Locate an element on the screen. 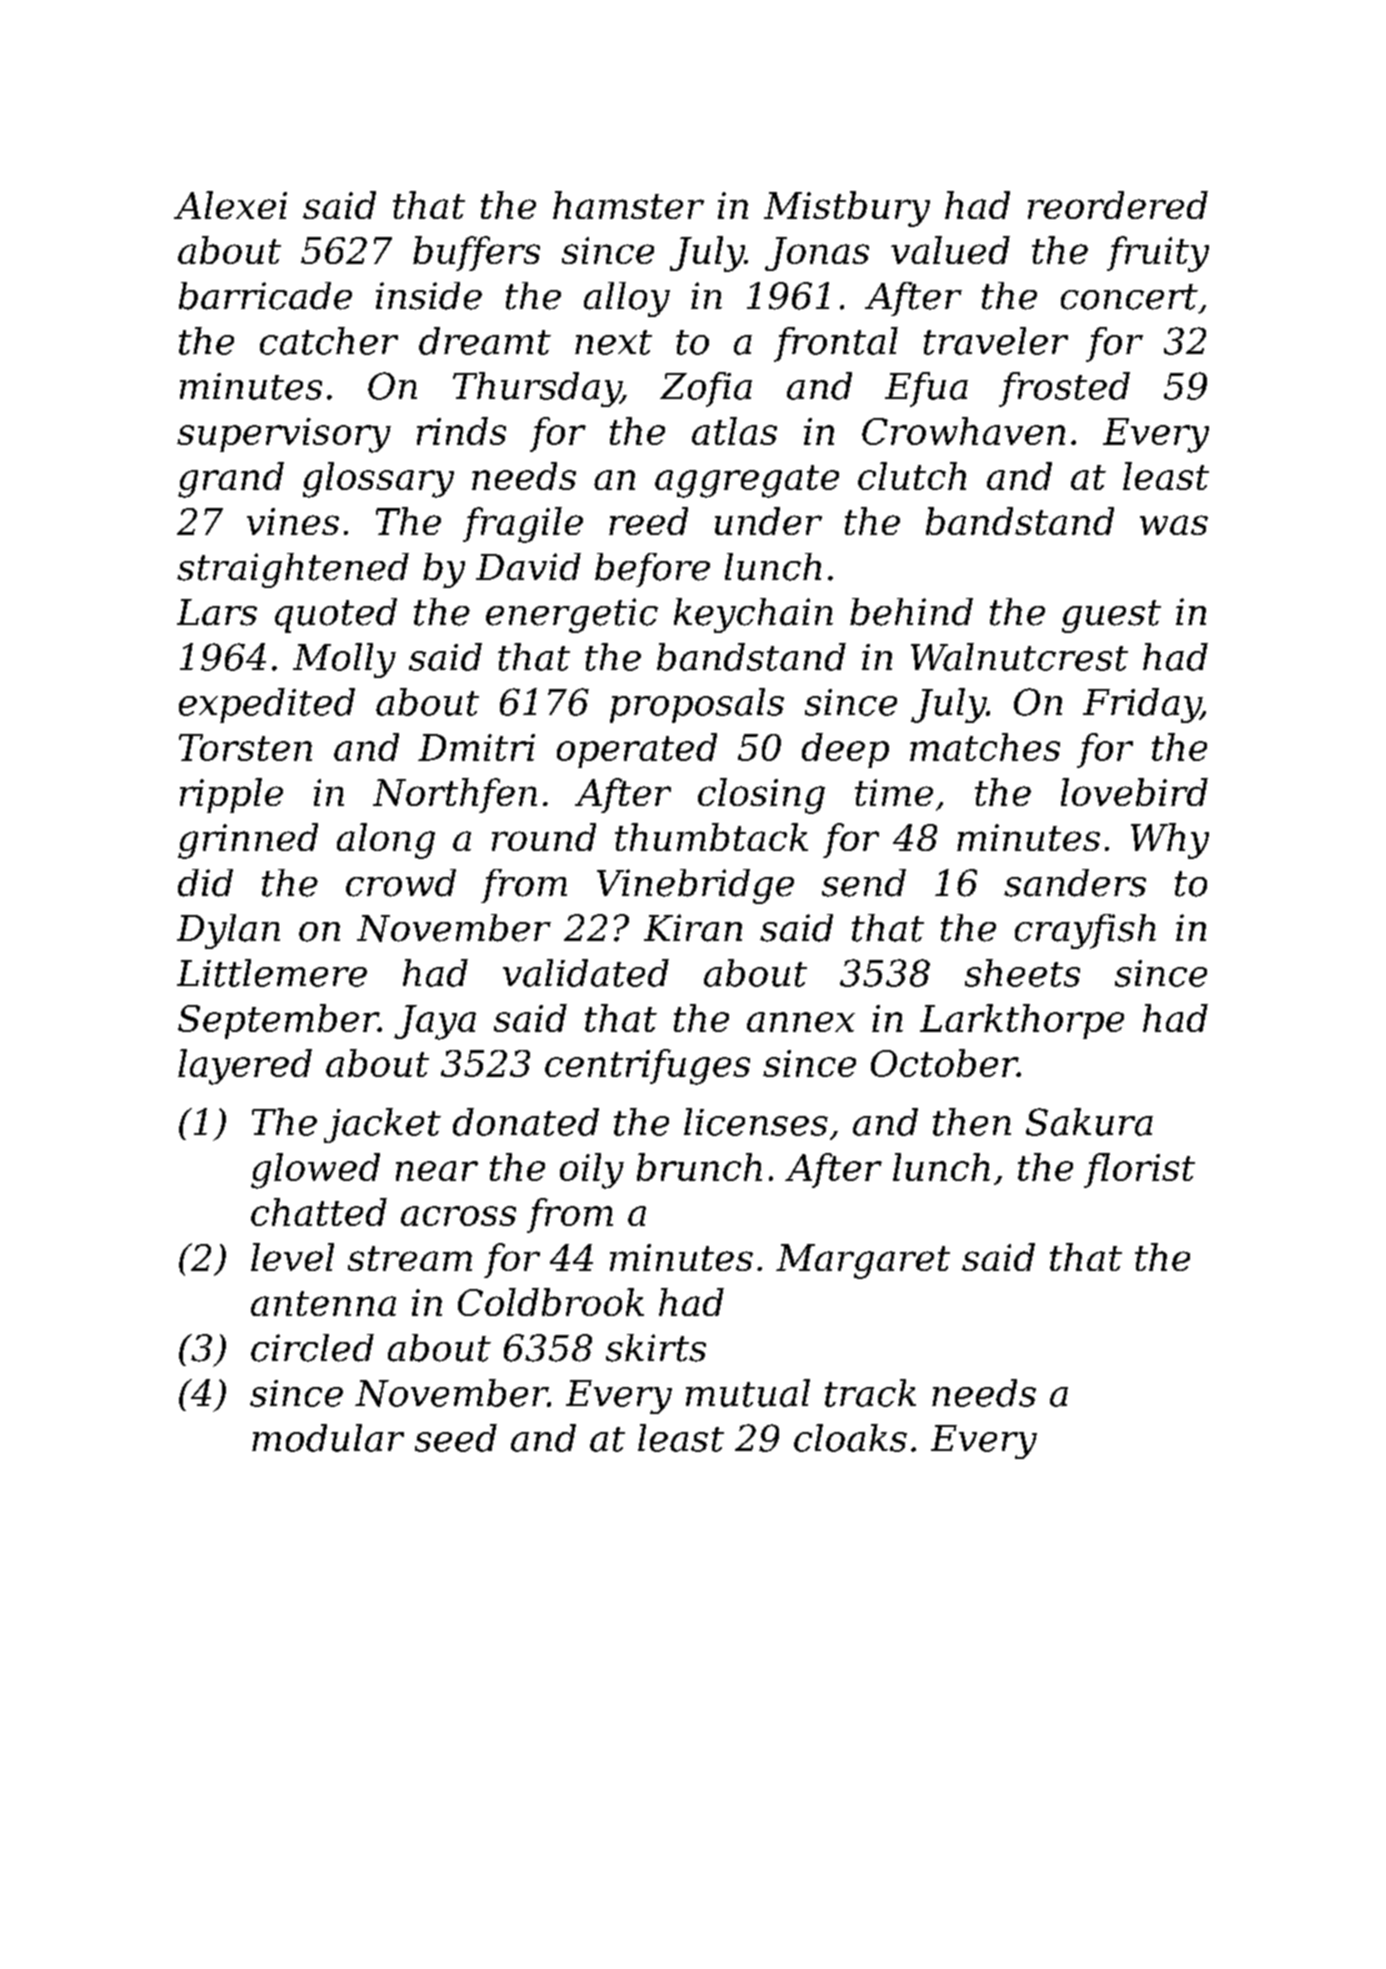 The height and width of the screenshot is (1969, 1386). Crowhaven is located at coordinates (963, 431).
